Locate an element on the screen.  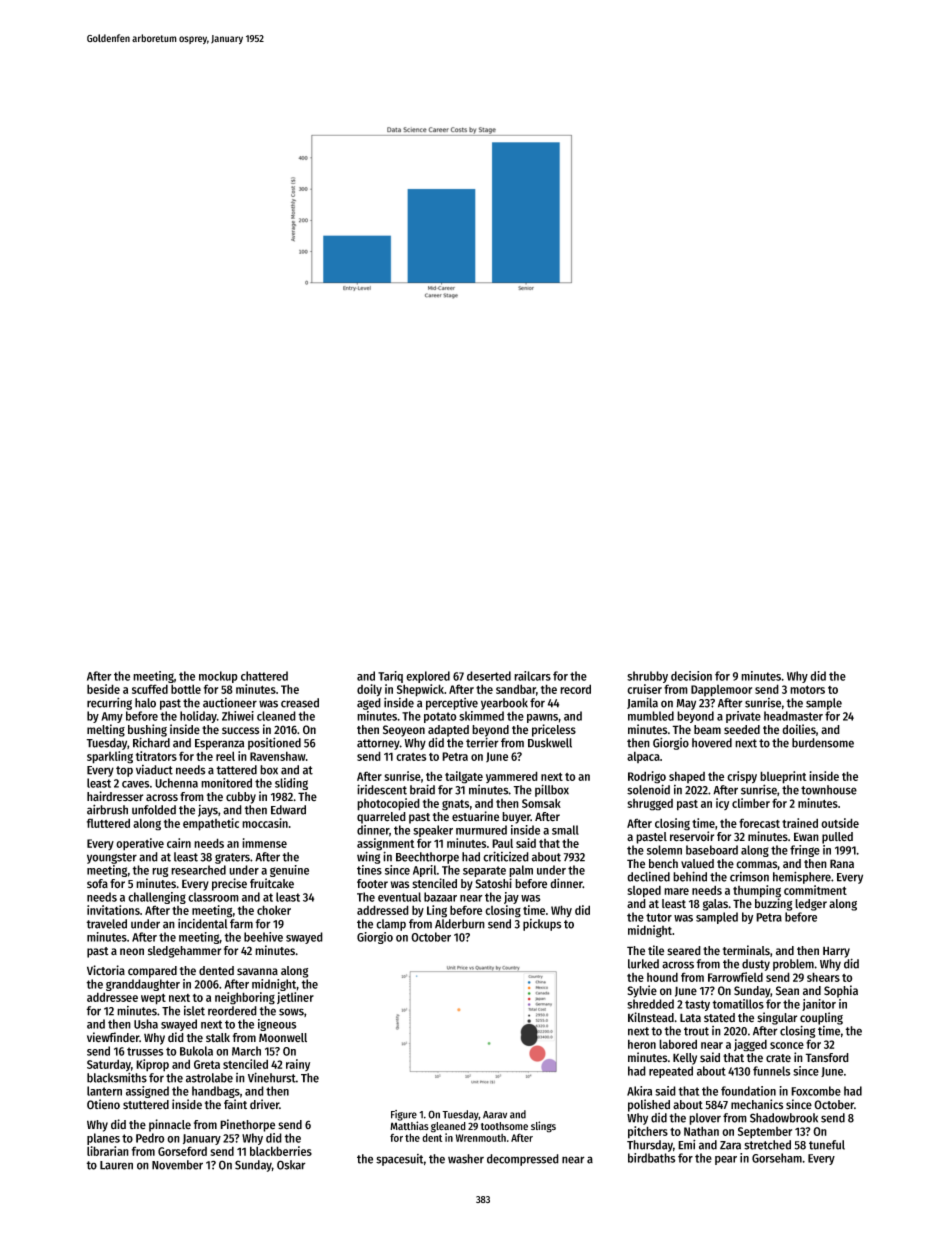
deserted is located at coordinates (489, 676).
